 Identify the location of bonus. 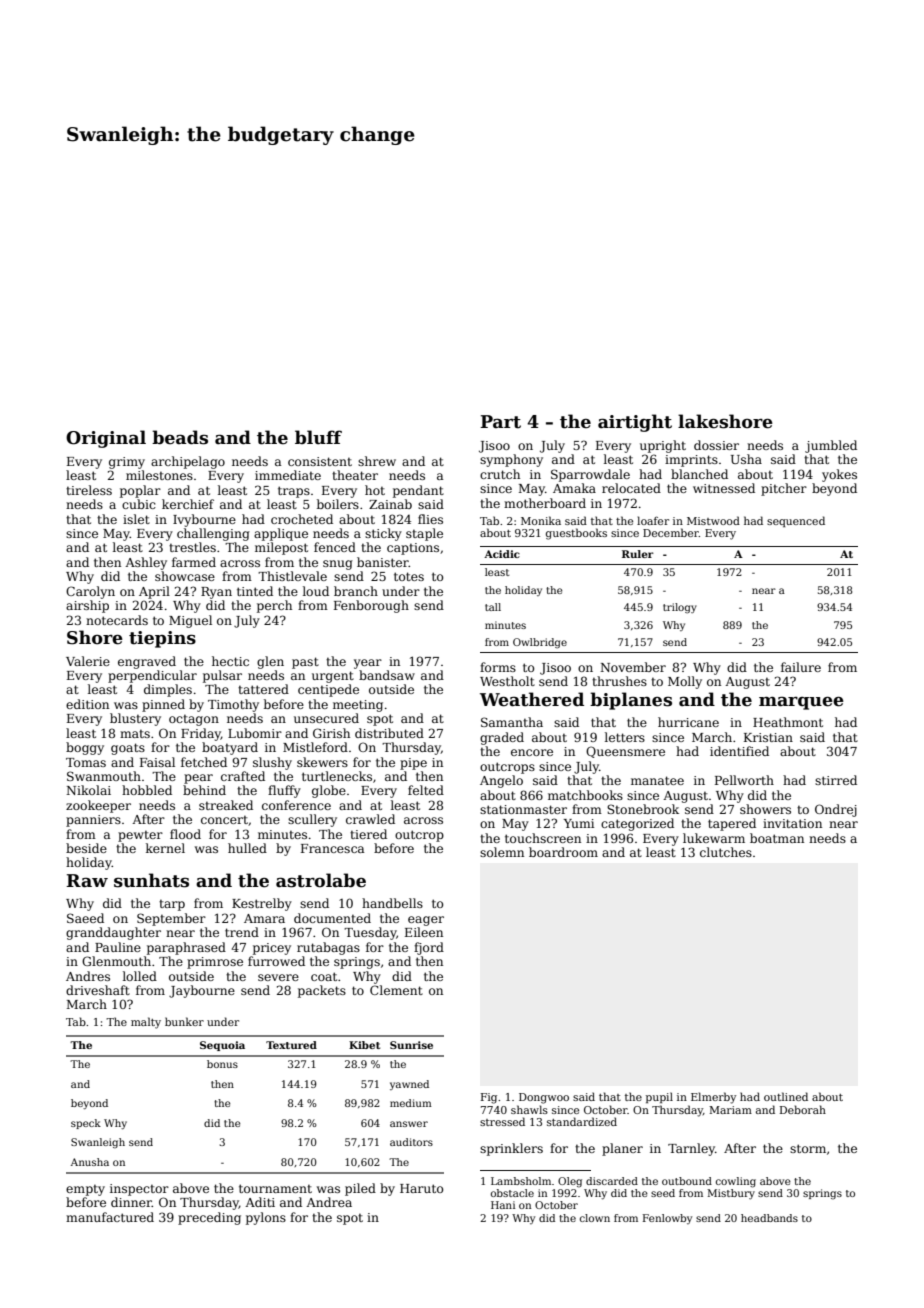
(222, 1064).
